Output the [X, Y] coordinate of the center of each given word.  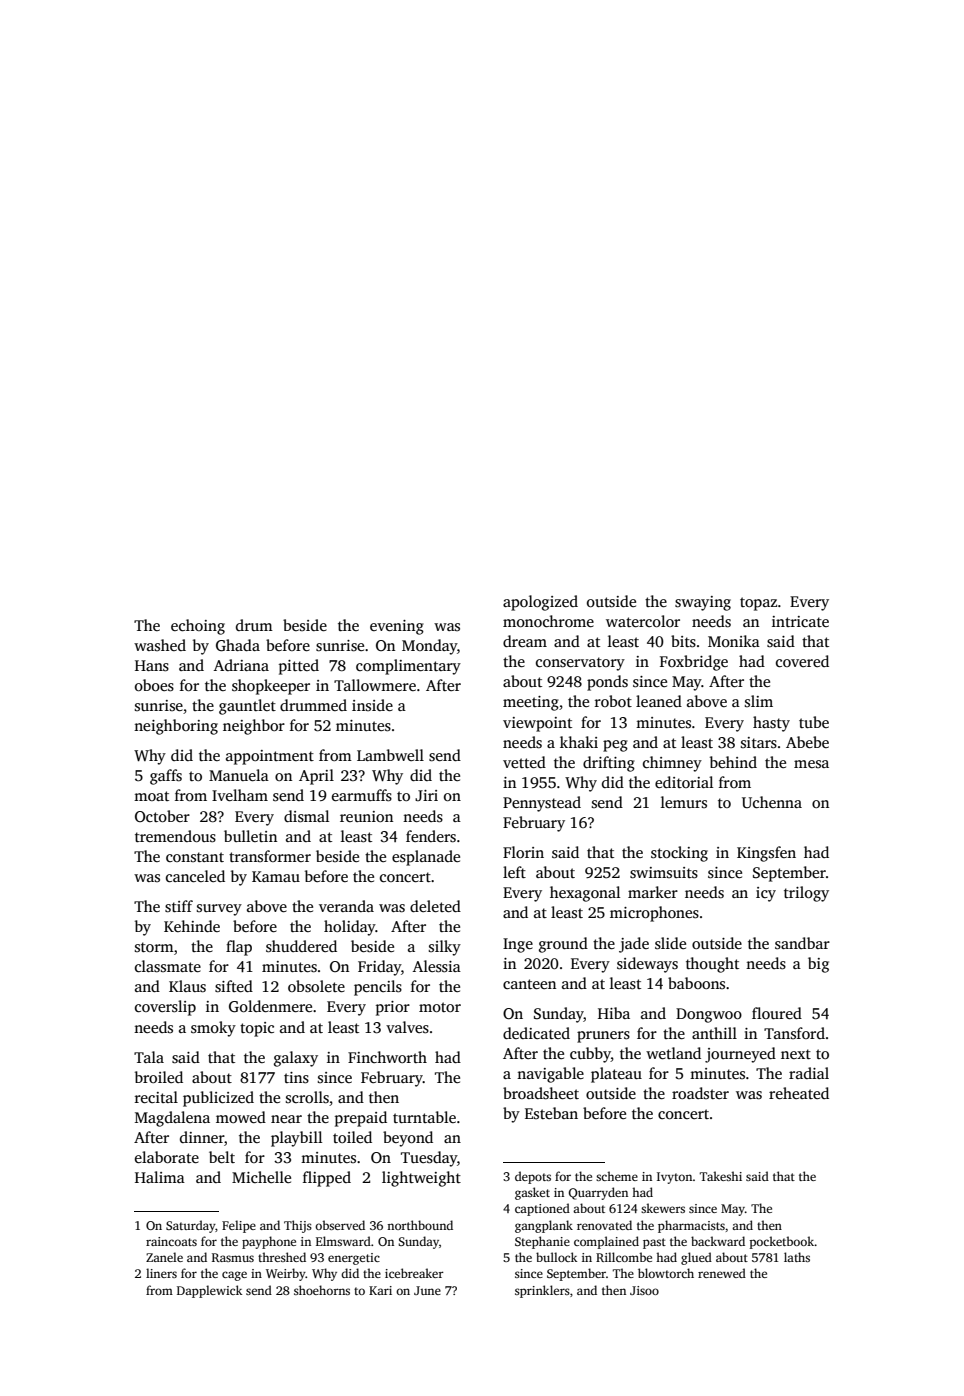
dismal [306, 816]
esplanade [426, 858]
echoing [198, 627]
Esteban [551, 1113]
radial [809, 1073]
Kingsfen [766, 854]
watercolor [643, 621]
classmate [168, 966]
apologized [540, 603]
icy [766, 894]
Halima [160, 1177]
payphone [269, 1242]
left [514, 872]
